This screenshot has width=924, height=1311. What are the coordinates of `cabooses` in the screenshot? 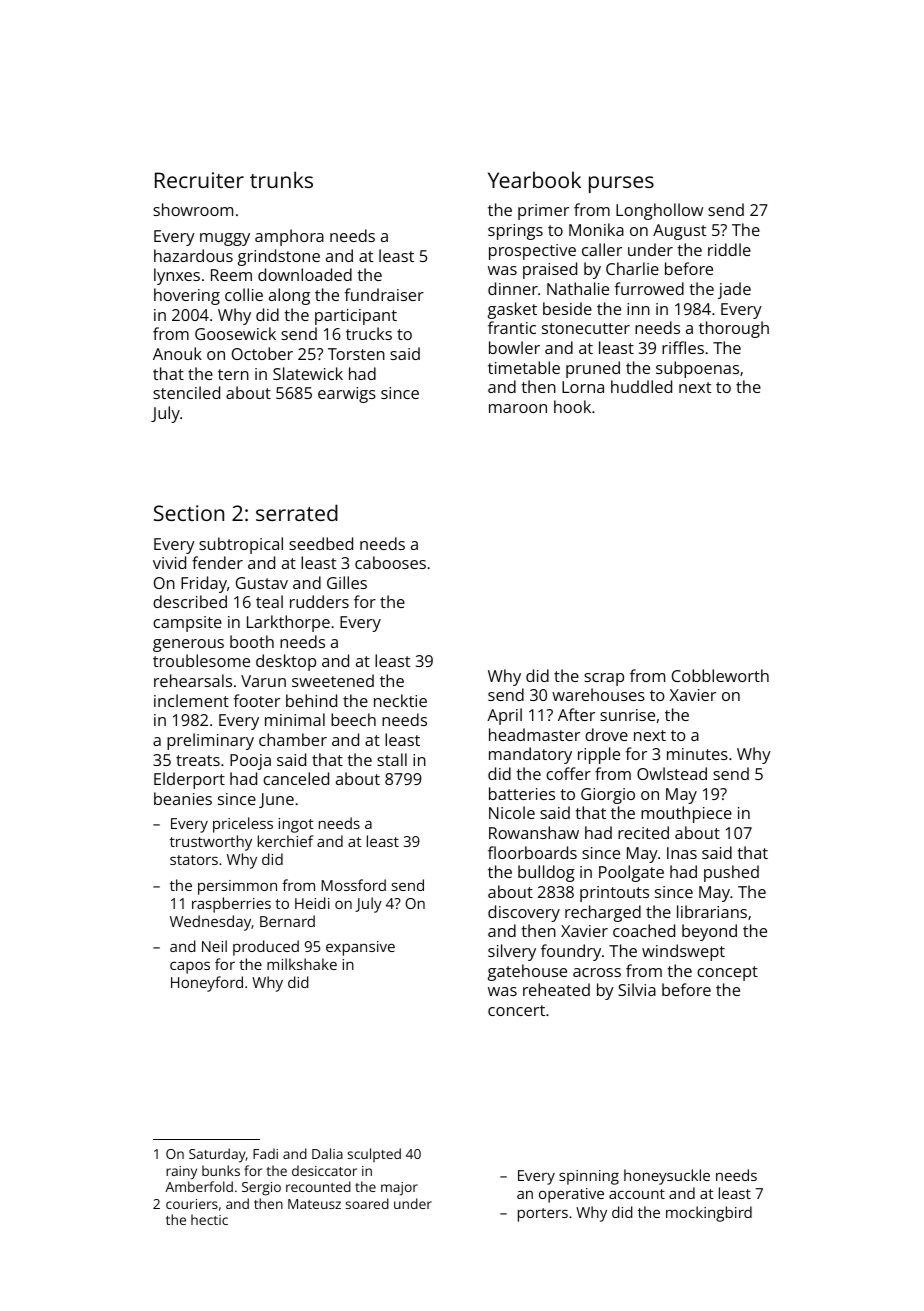 It's located at (390, 562).
